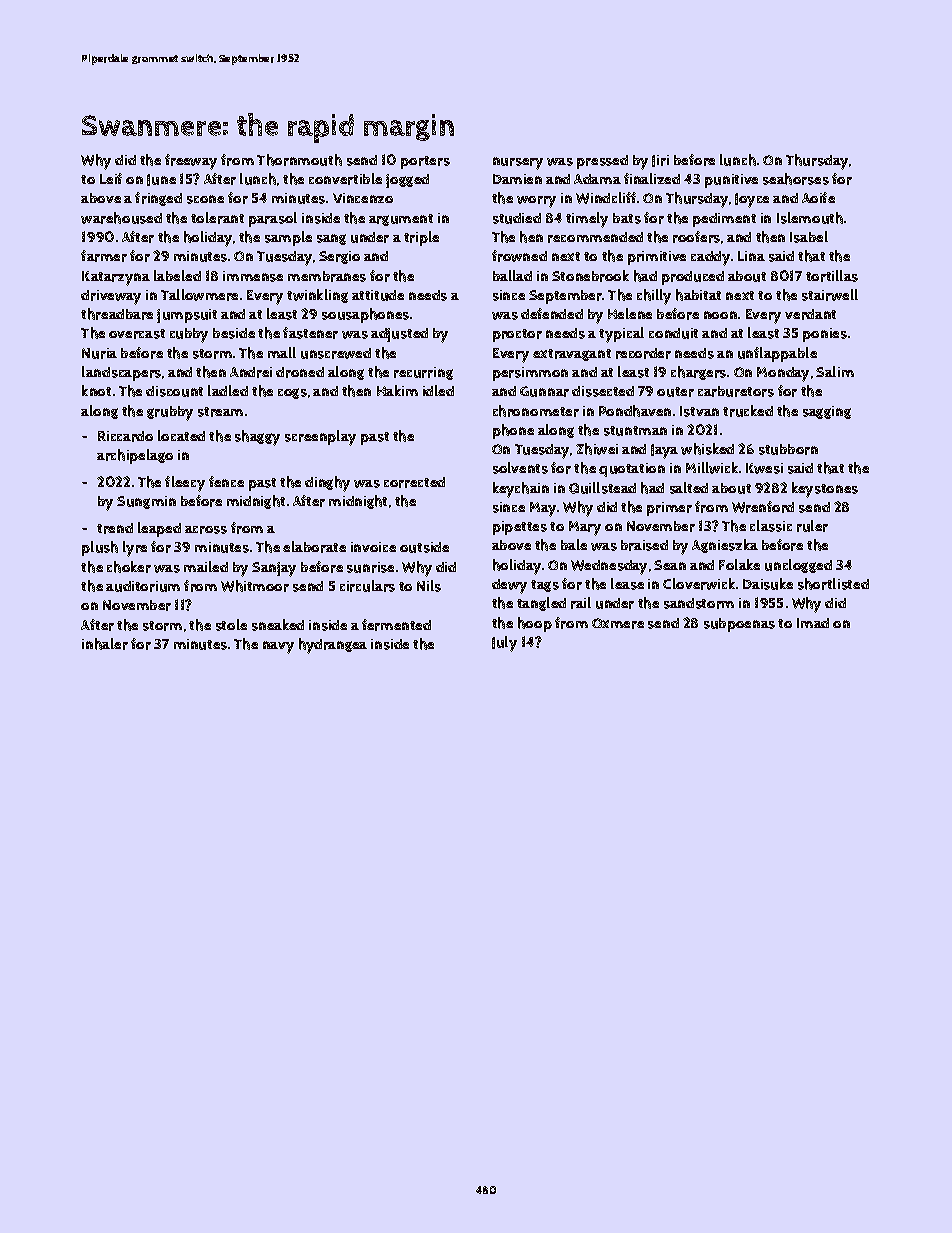 Image resolution: width=952 pixels, height=1233 pixels. Describe the element at coordinates (191, 162) in the screenshot. I see `freeway` at that location.
